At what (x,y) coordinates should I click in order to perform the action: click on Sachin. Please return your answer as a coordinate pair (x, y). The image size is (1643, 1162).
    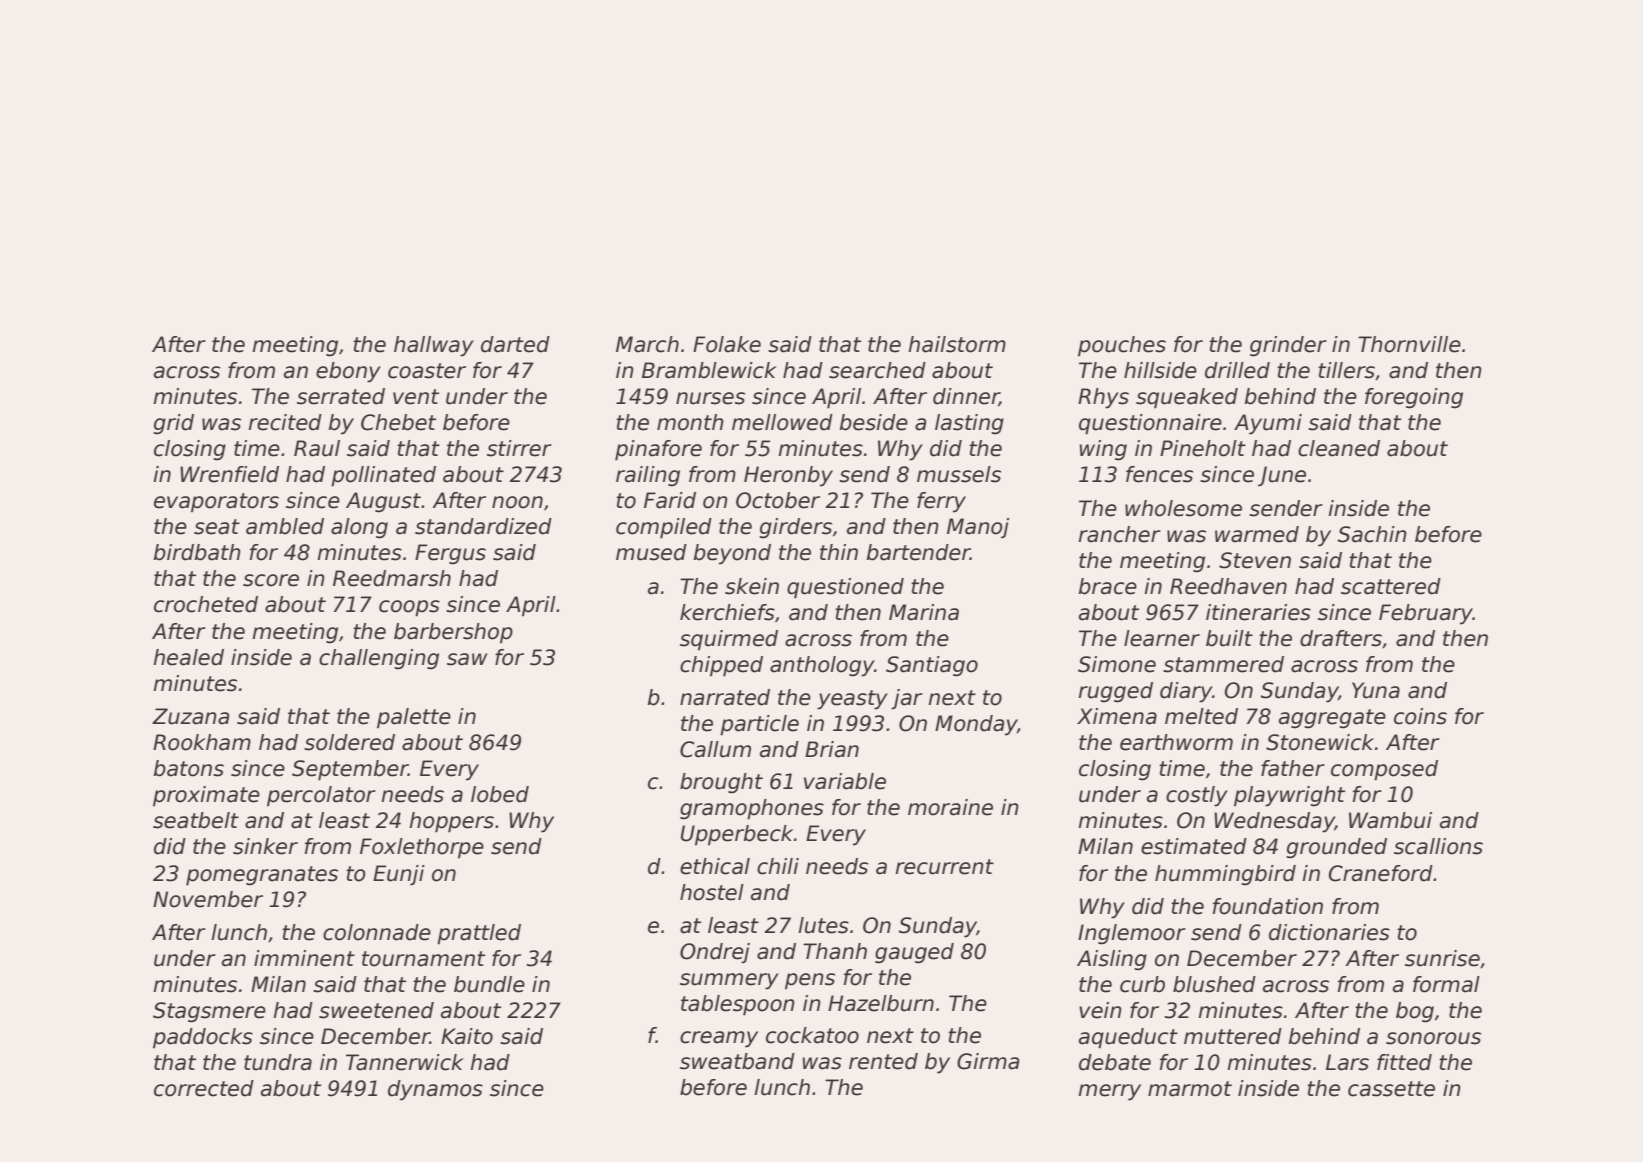
    Looking at the image, I should click on (1372, 534).
